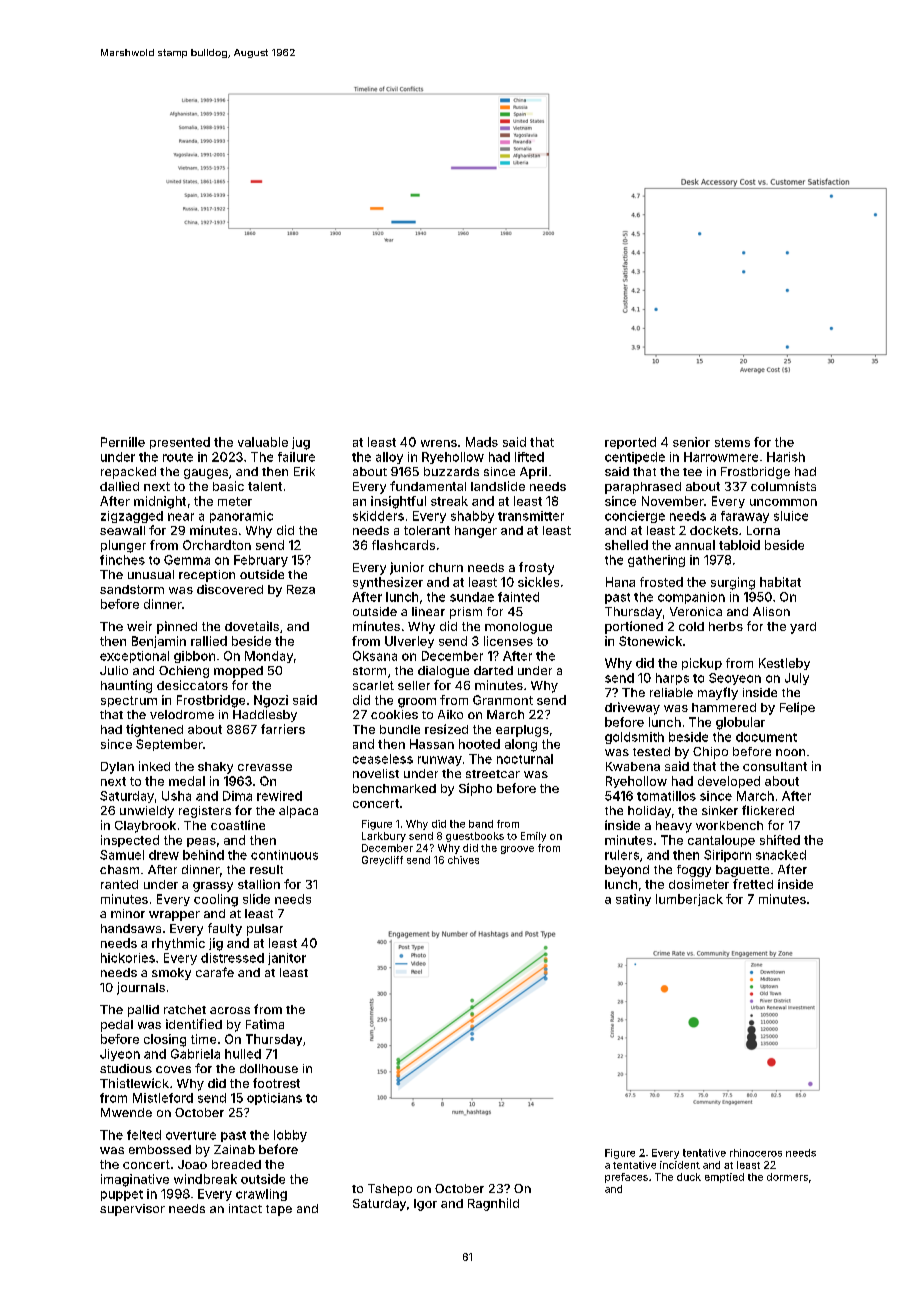  What do you see at coordinates (119, 884) in the page?
I see `ranted` at bounding box center [119, 884].
